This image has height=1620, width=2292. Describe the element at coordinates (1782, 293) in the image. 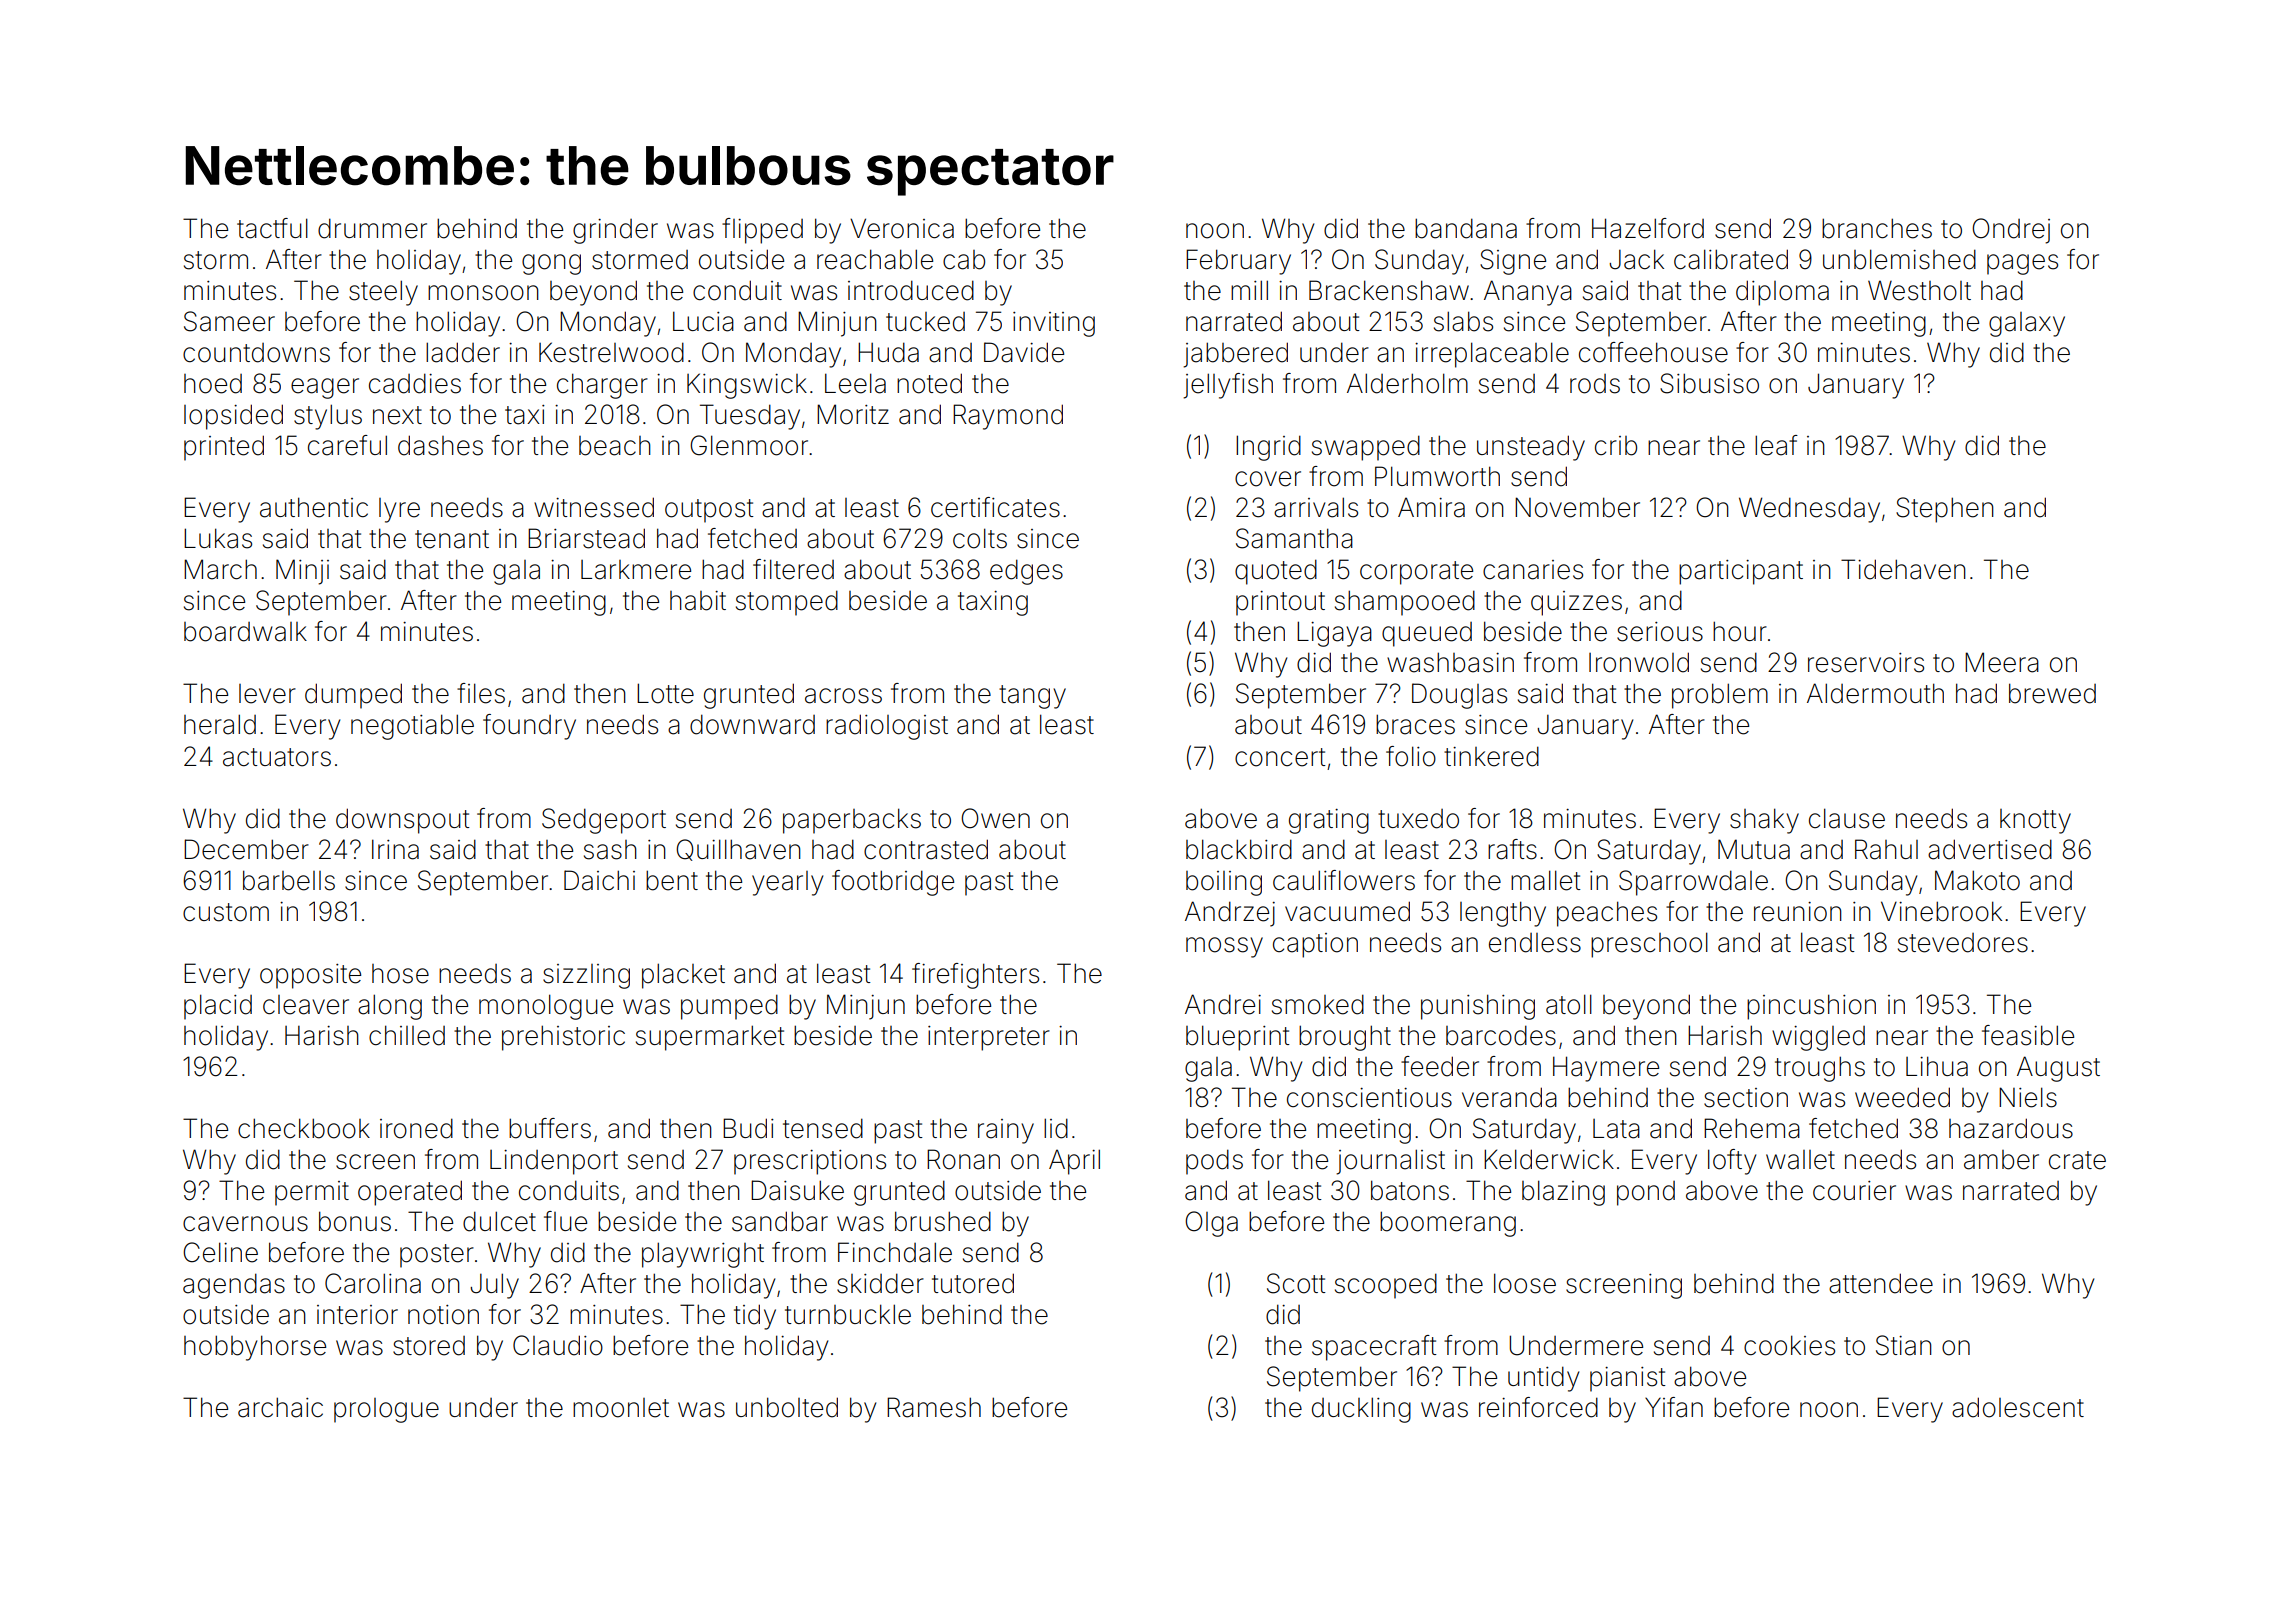

I see `diploma` at that location.
